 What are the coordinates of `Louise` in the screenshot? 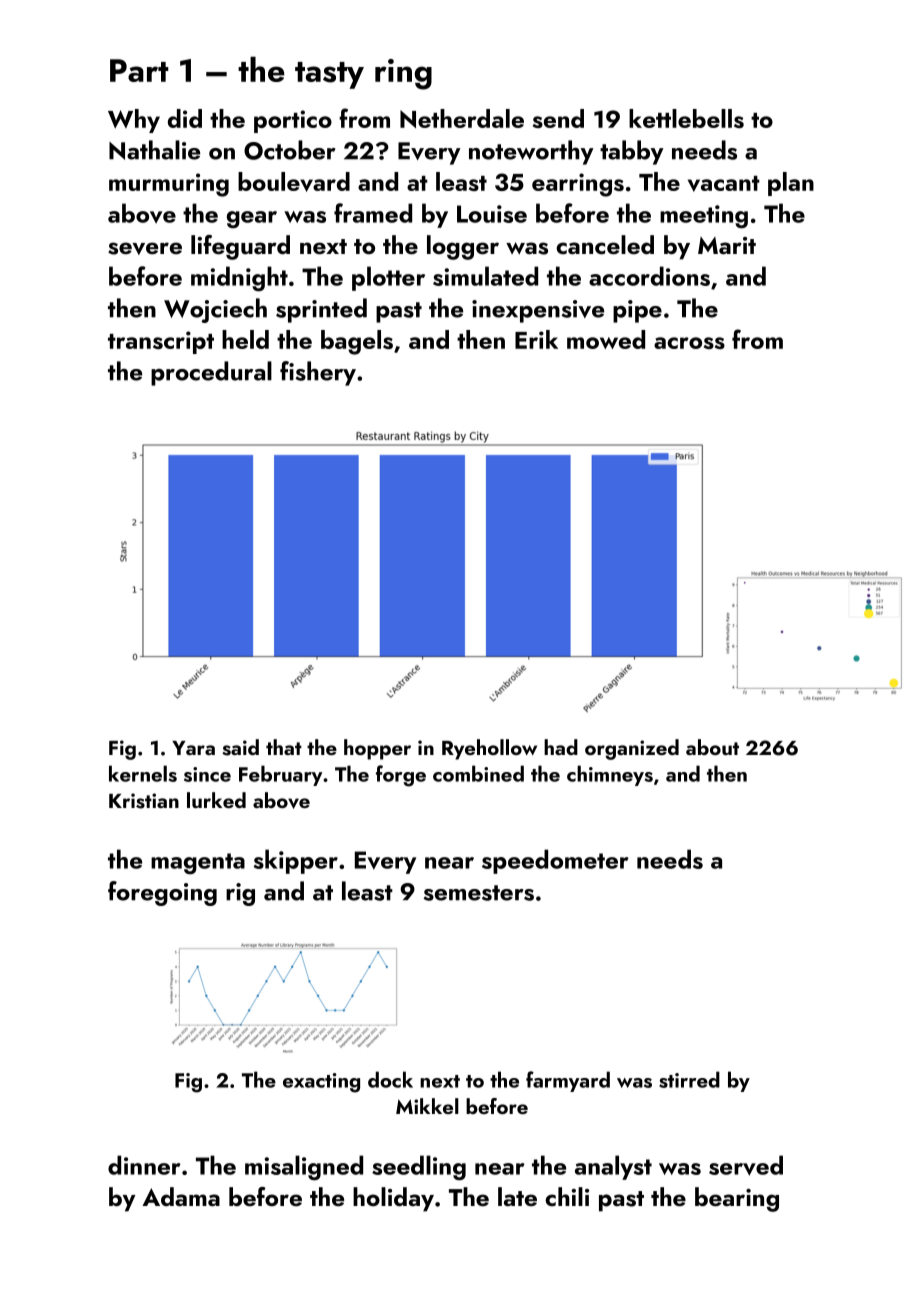 It's located at (492, 214).
